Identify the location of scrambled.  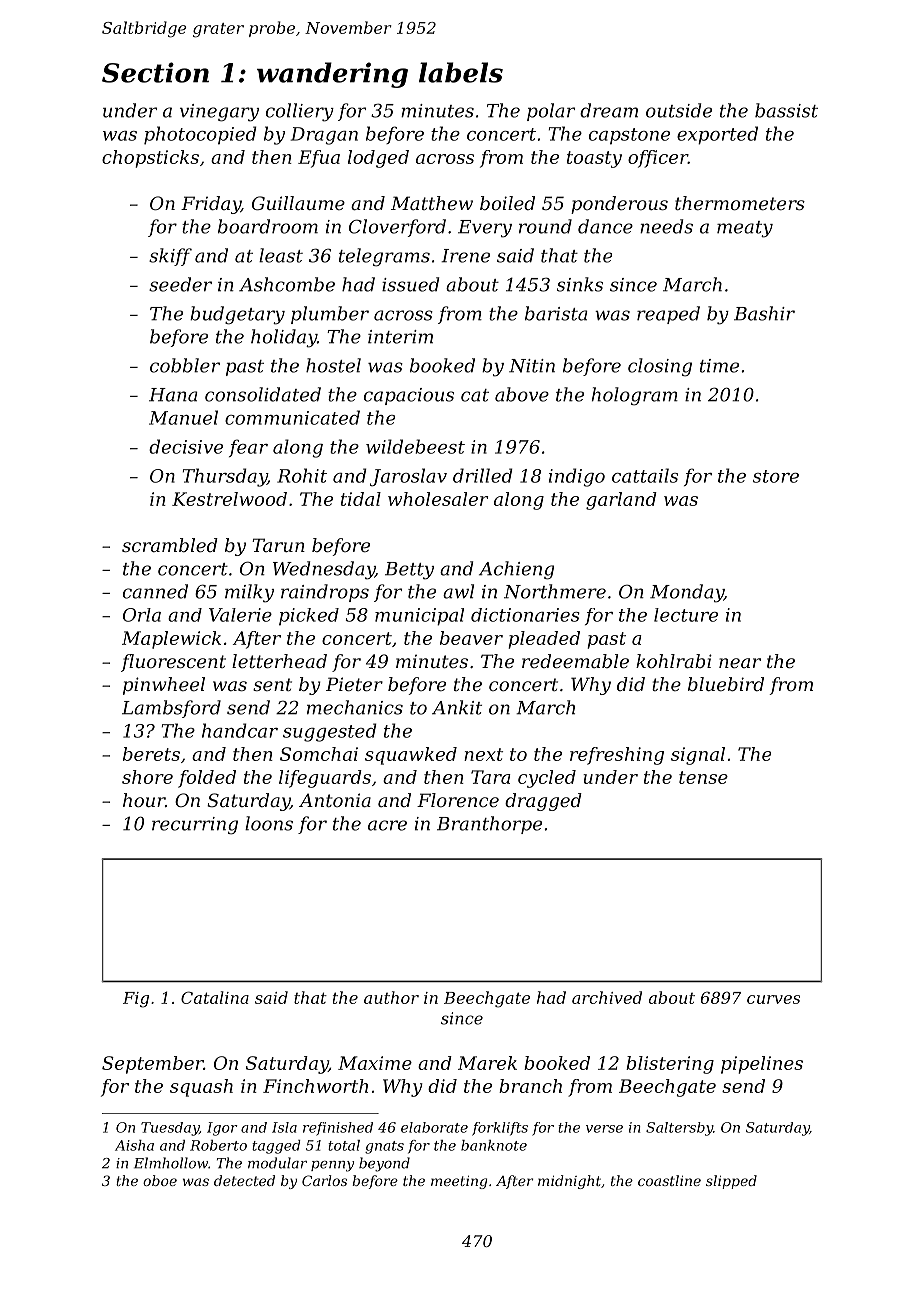
(170, 545).
